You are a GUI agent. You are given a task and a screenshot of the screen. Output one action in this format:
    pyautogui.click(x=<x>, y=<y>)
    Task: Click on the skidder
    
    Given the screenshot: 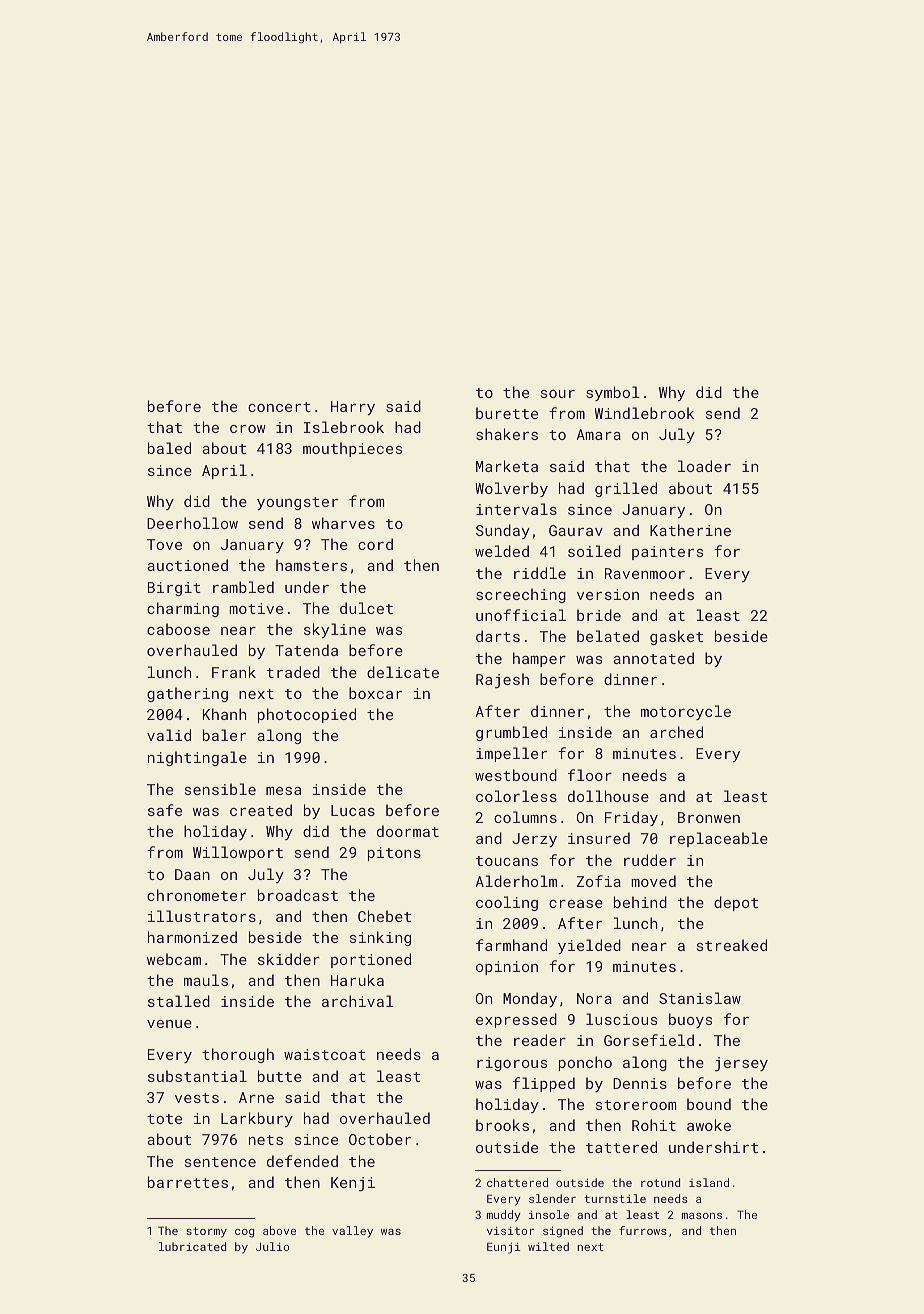 What is the action you would take?
    pyautogui.click(x=289, y=959)
